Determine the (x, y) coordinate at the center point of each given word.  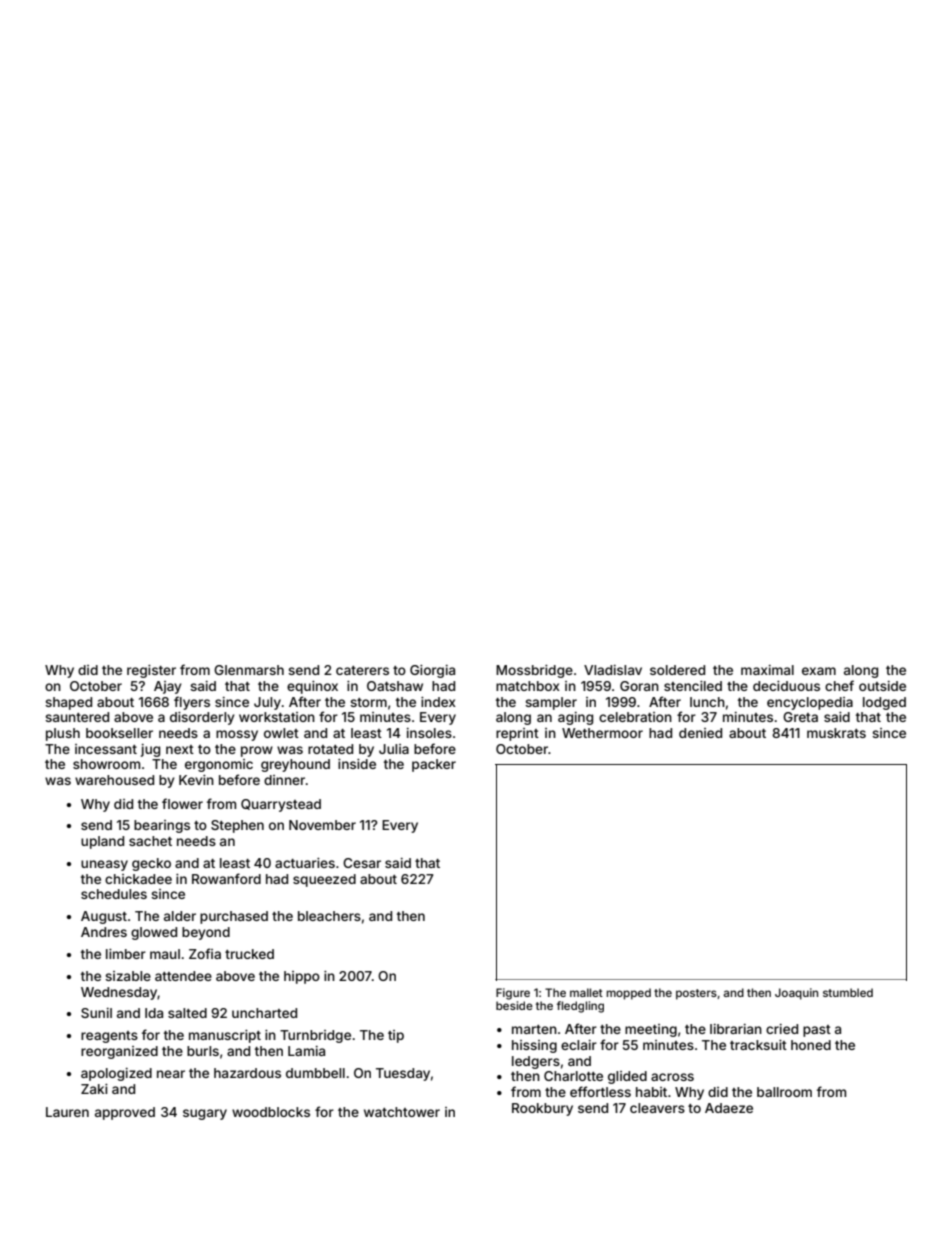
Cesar (362, 863)
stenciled (693, 686)
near (171, 1074)
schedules (114, 894)
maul (165, 954)
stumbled (848, 992)
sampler (551, 703)
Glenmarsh (249, 670)
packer (434, 765)
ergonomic (219, 765)
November (322, 825)
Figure (513, 994)
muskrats (836, 733)
